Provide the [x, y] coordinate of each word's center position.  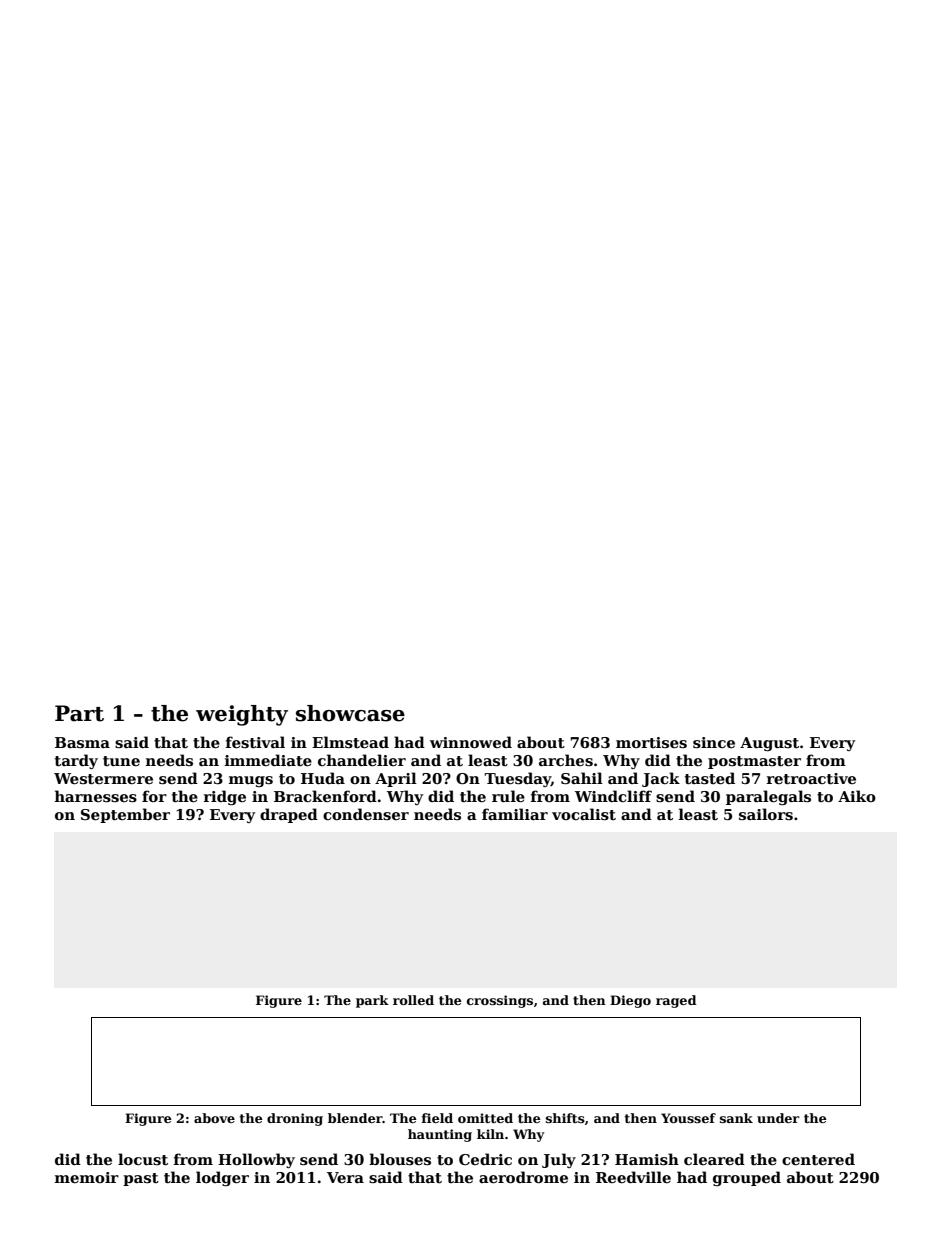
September [125, 815]
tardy [76, 761]
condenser [366, 814]
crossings [500, 1001]
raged [676, 1001]
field [437, 1118]
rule [508, 796]
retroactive [811, 778]
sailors [766, 814]
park [372, 1001]
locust [143, 1159]
